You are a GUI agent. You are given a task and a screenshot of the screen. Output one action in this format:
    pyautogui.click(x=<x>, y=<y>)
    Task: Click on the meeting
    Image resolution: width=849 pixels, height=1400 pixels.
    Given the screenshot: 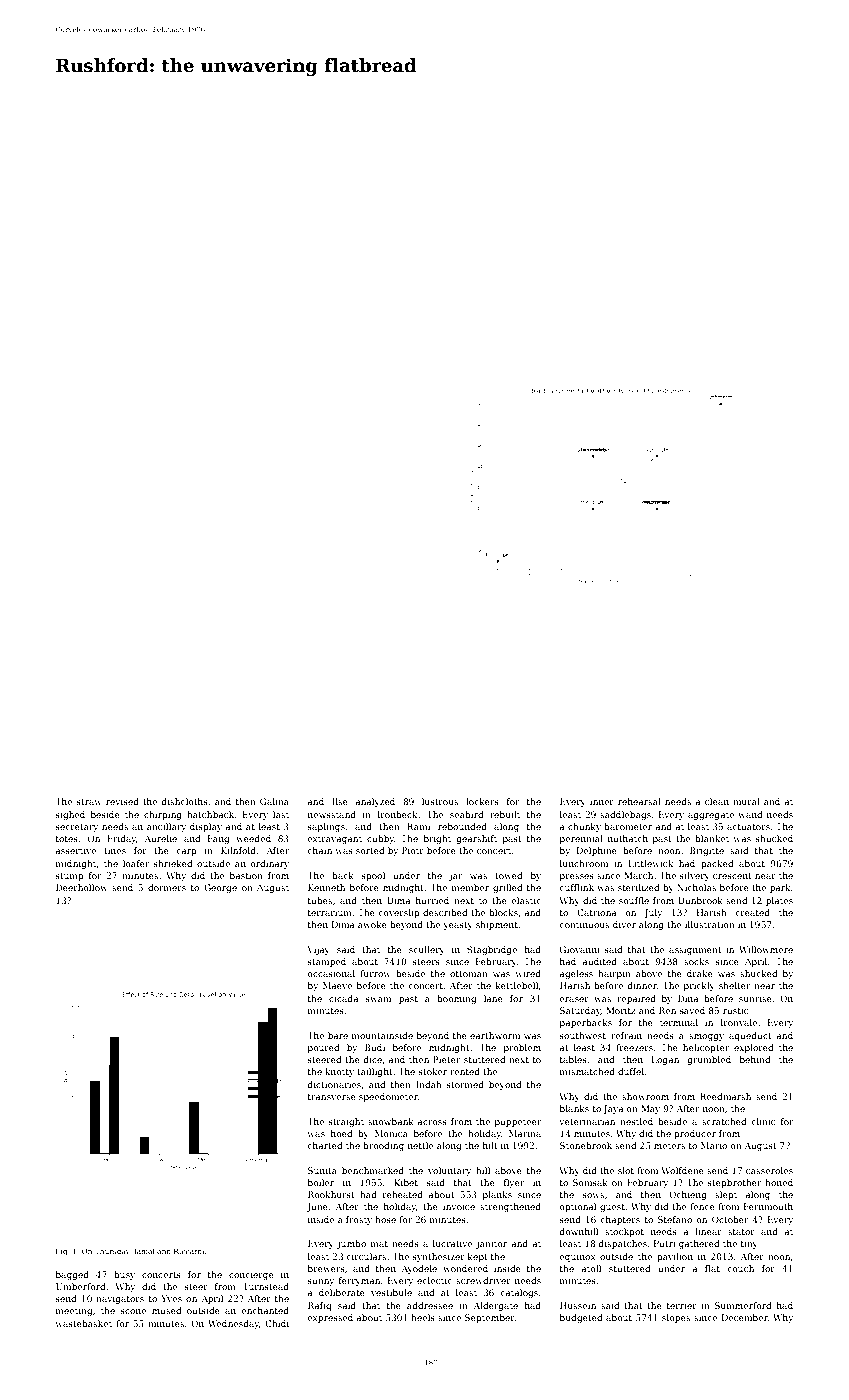 What is the action you would take?
    pyautogui.click(x=74, y=1311)
